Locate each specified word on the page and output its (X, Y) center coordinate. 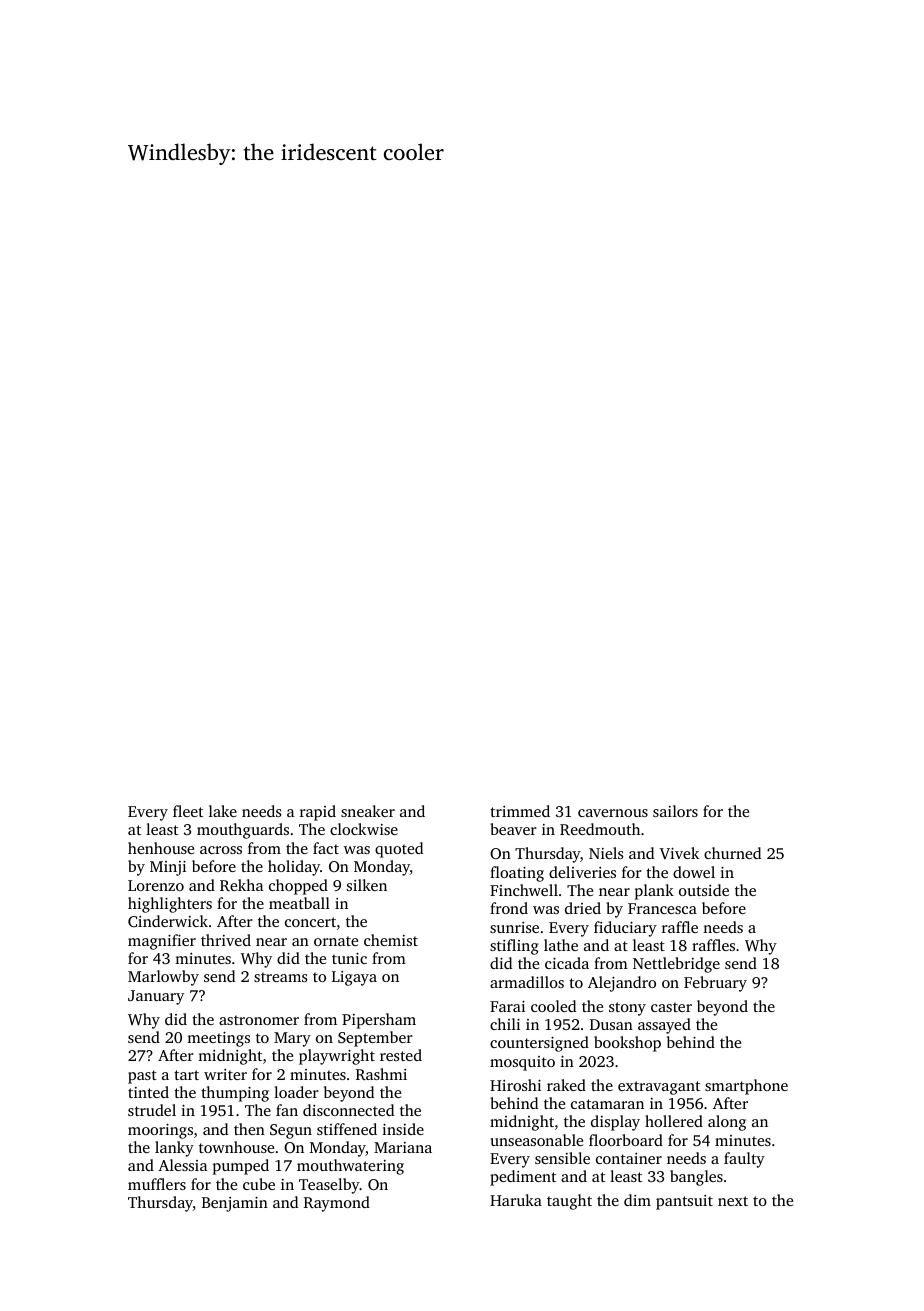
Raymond (337, 1204)
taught (569, 1202)
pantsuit (684, 1202)
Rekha (241, 885)
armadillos (527, 982)
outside (704, 890)
